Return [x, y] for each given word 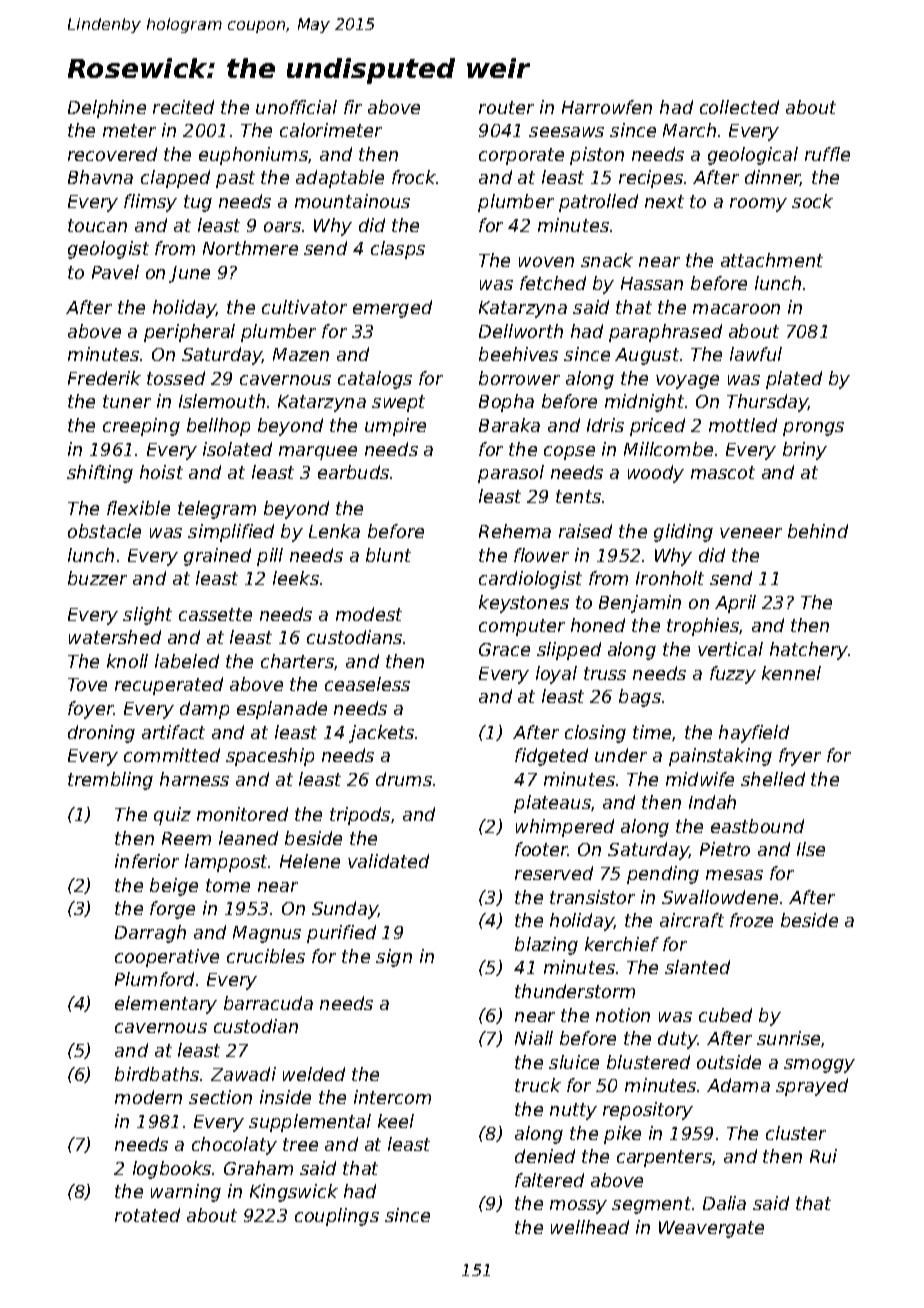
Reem [186, 838]
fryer [800, 757]
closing [595, 734]
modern [148, 1097]
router [506, 107]
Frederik [104, 378]
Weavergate [711, 1229]
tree [300, 1144]
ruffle [827, 154]
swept [398, 403]
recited [183, 107]
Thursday [768, 403]
